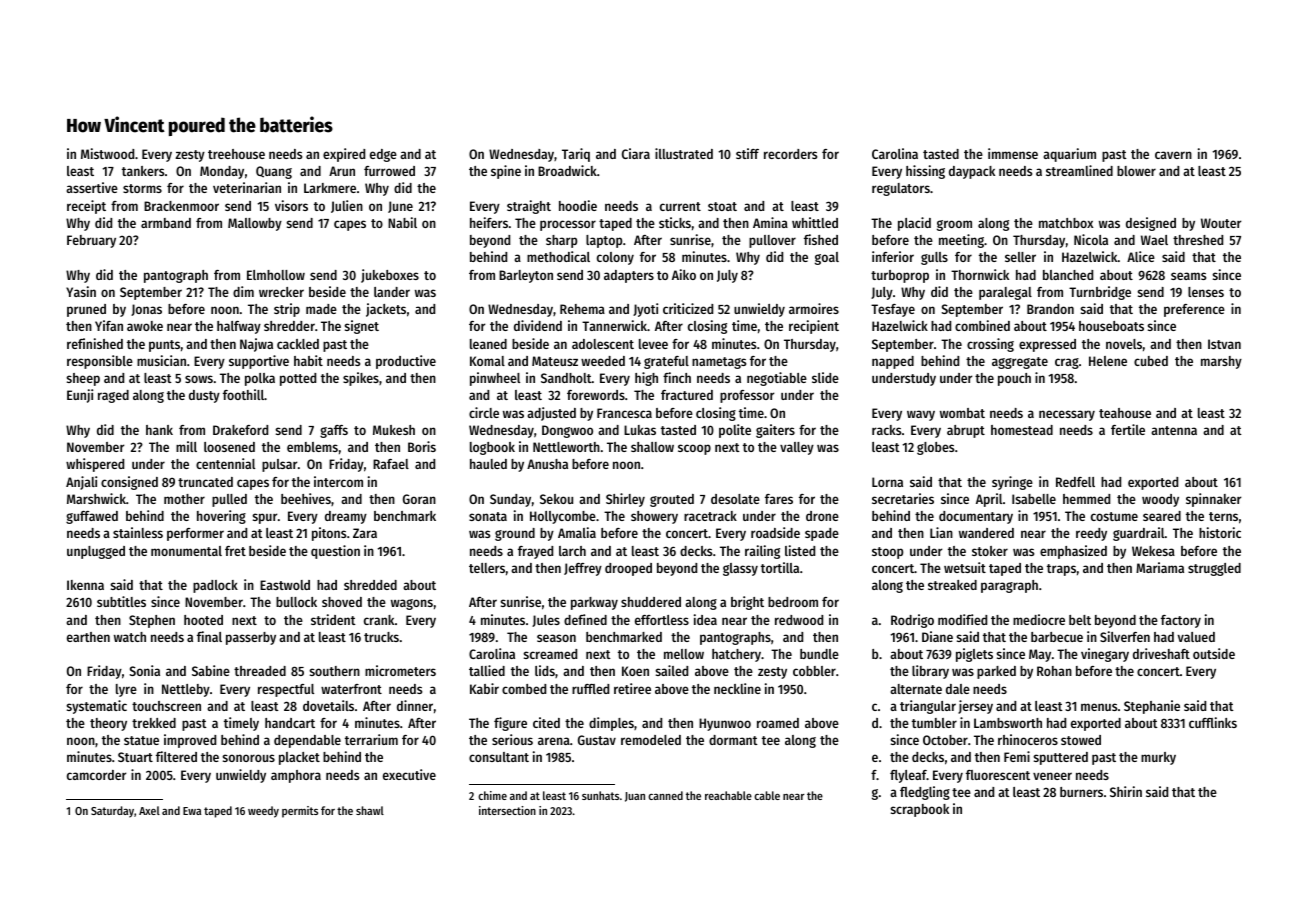  I want to click on shawl, so click(370, 810).
